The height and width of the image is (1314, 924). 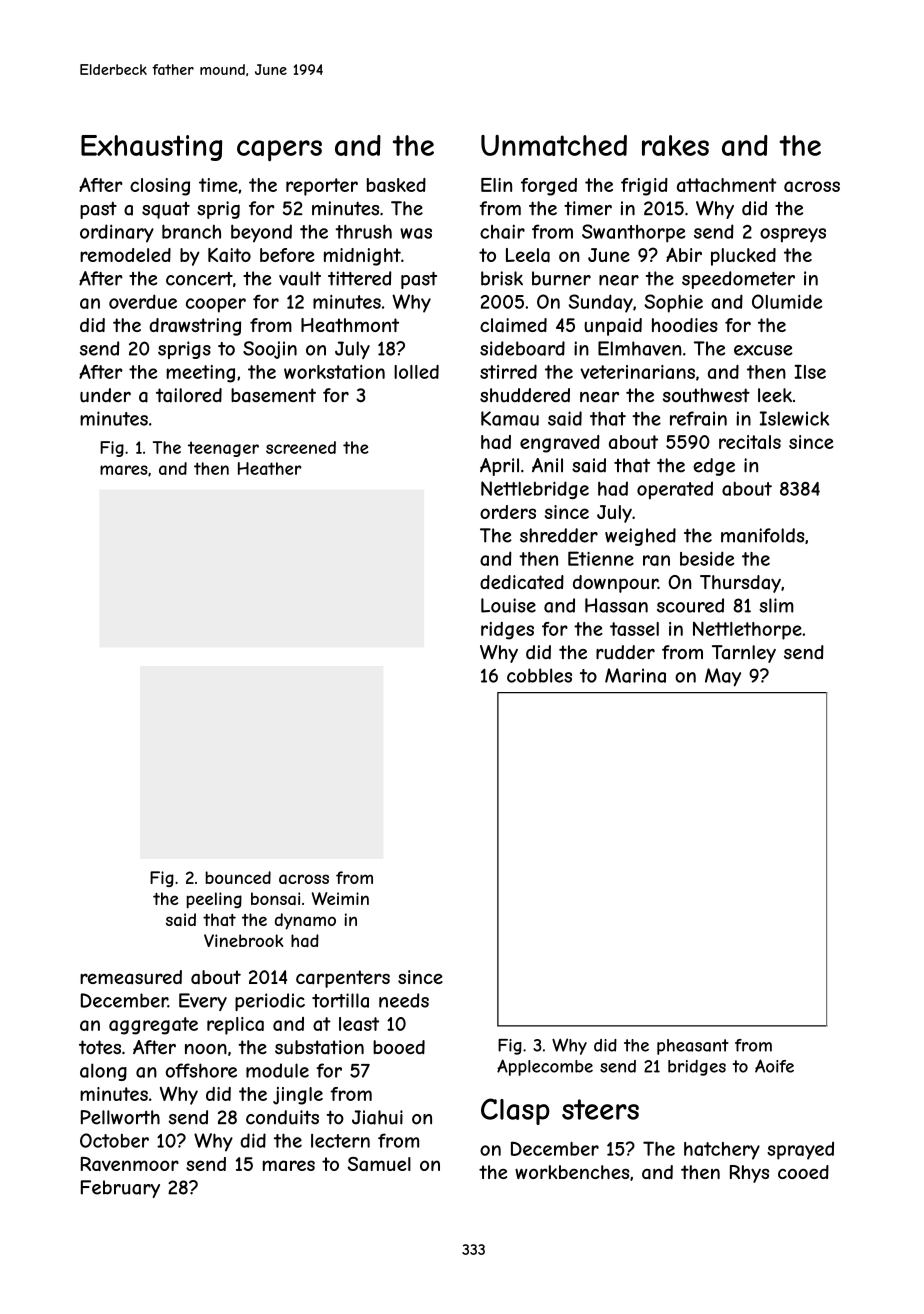 What do you see at coordinates (269, 468) in the image?
I see `Heather` at bounding box center [269, 468].
